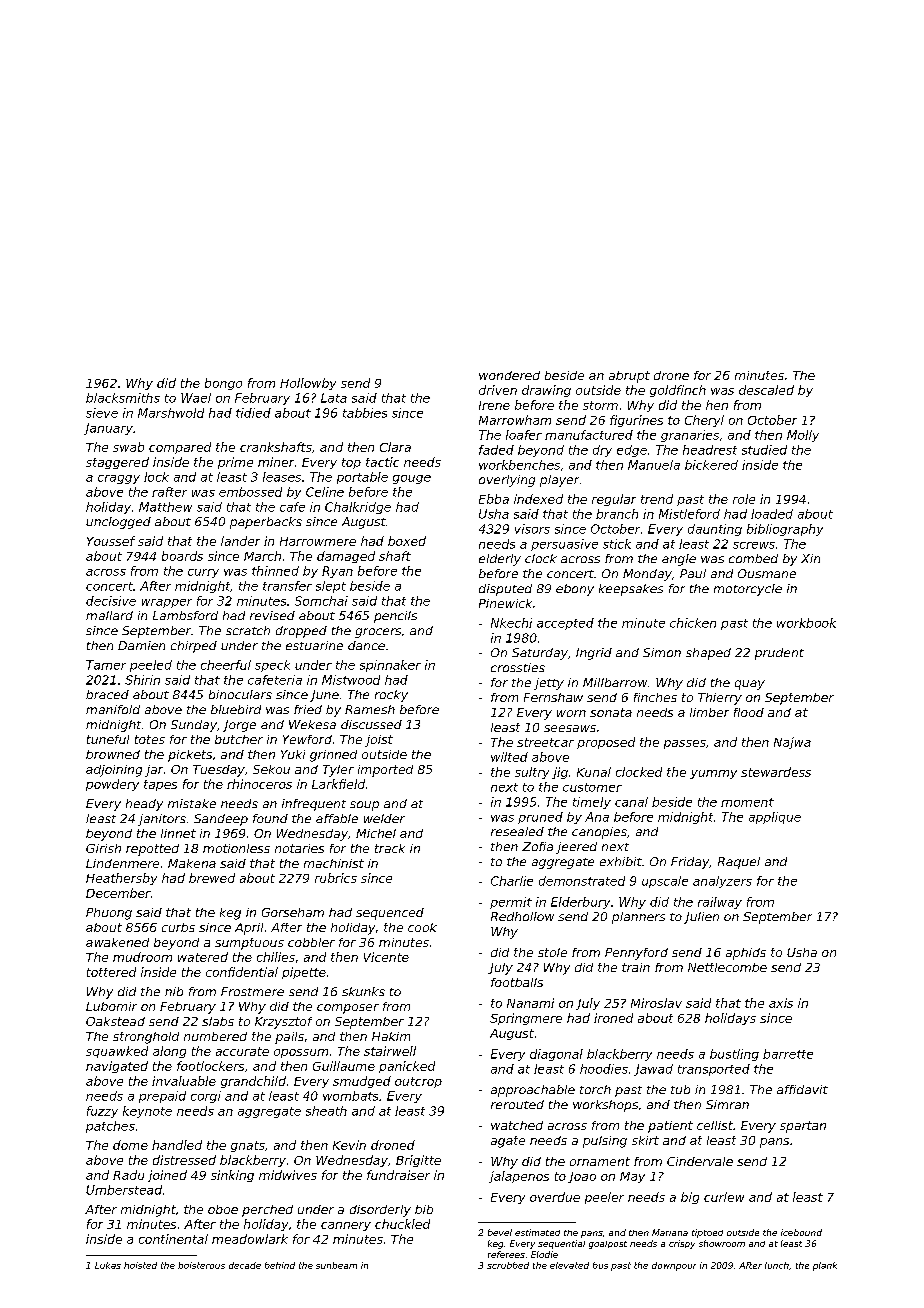 The width and height of the screenshot is (924, 1308). What do you see at coordinates (336, 1265) in the screenshot?
I see `sunbeam` at bounding box center [336, 1265].
